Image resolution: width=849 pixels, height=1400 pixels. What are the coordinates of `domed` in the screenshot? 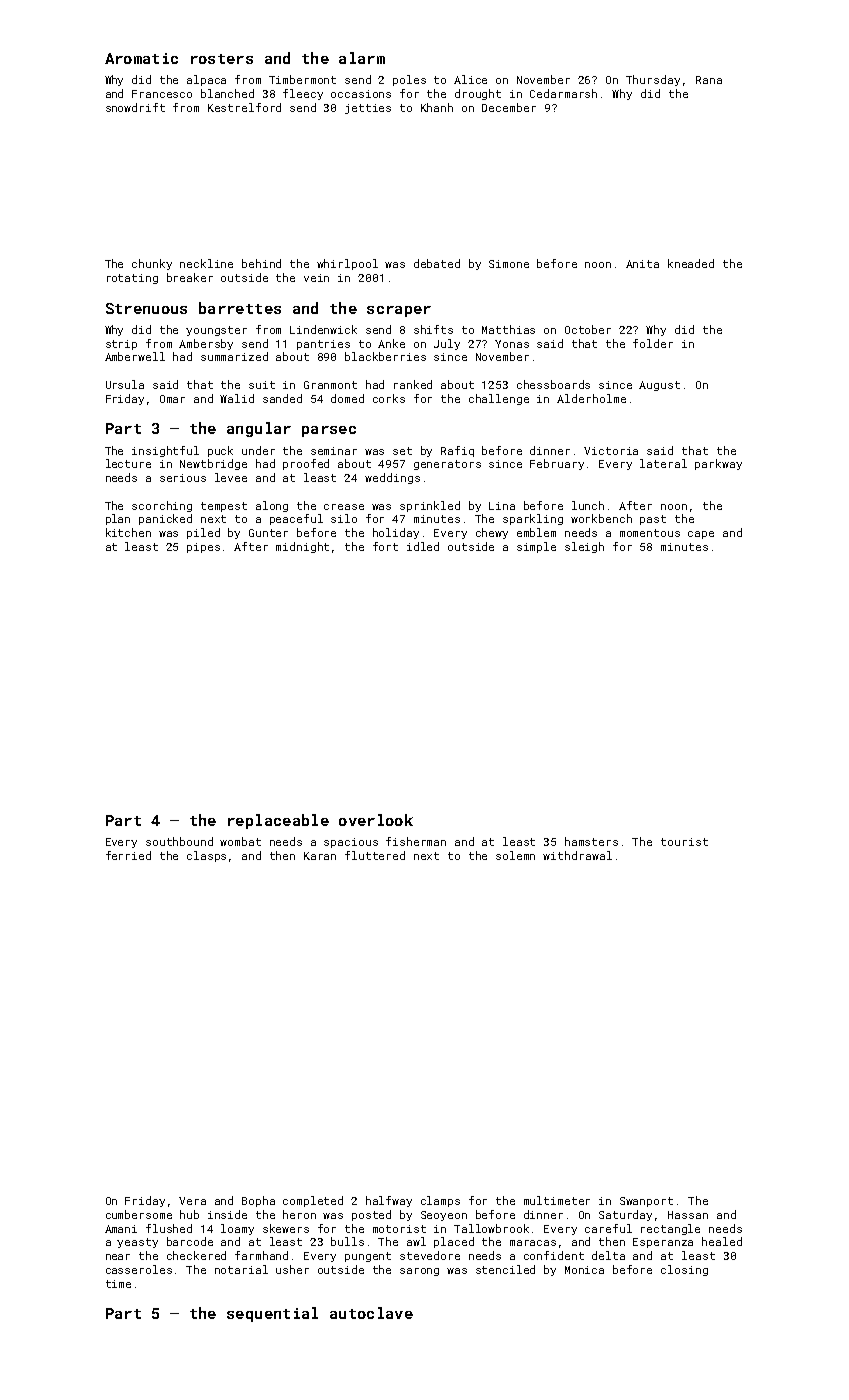 It's located at (347, 398).
